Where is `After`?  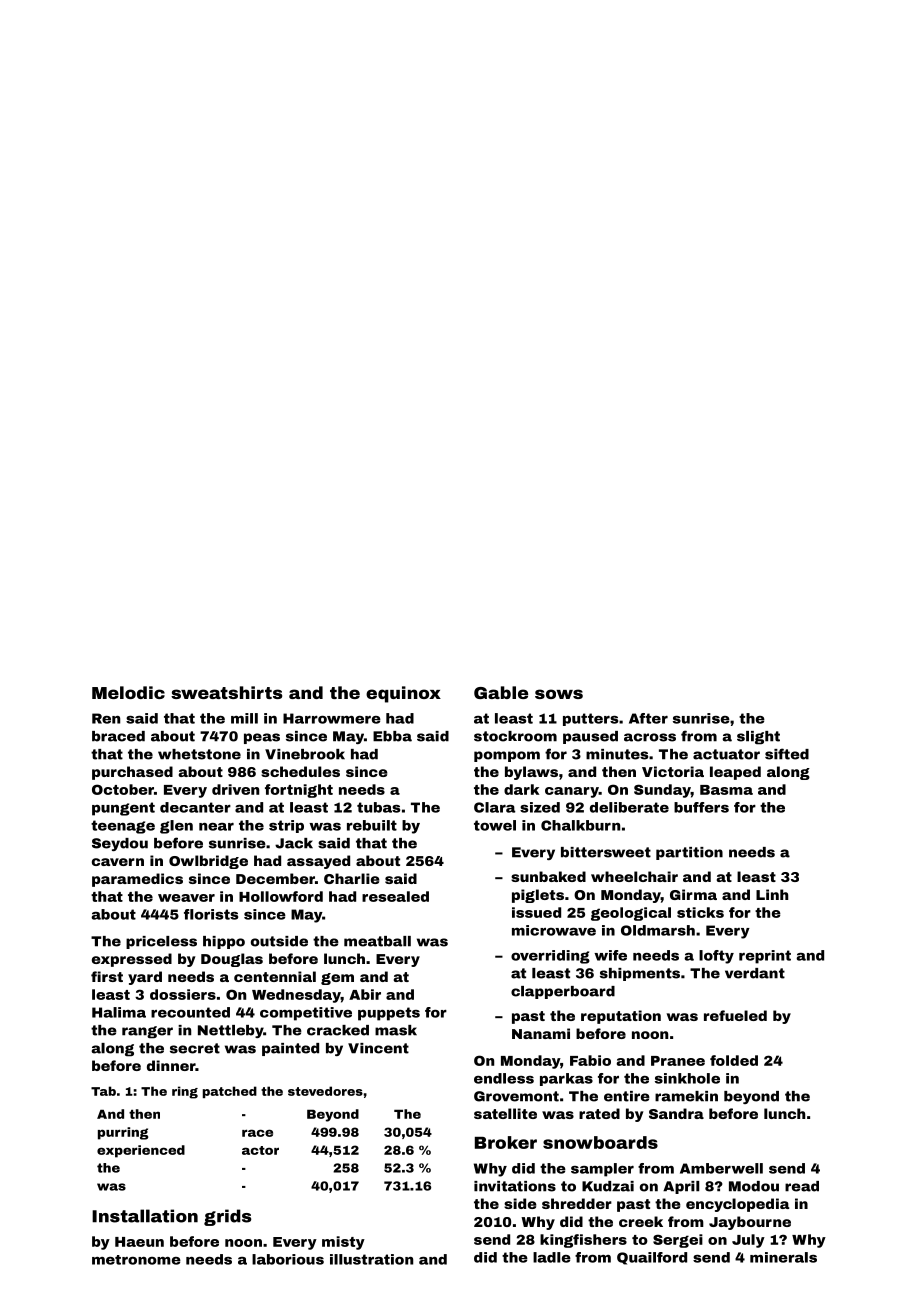
After is located at coordinates (648, 718).
